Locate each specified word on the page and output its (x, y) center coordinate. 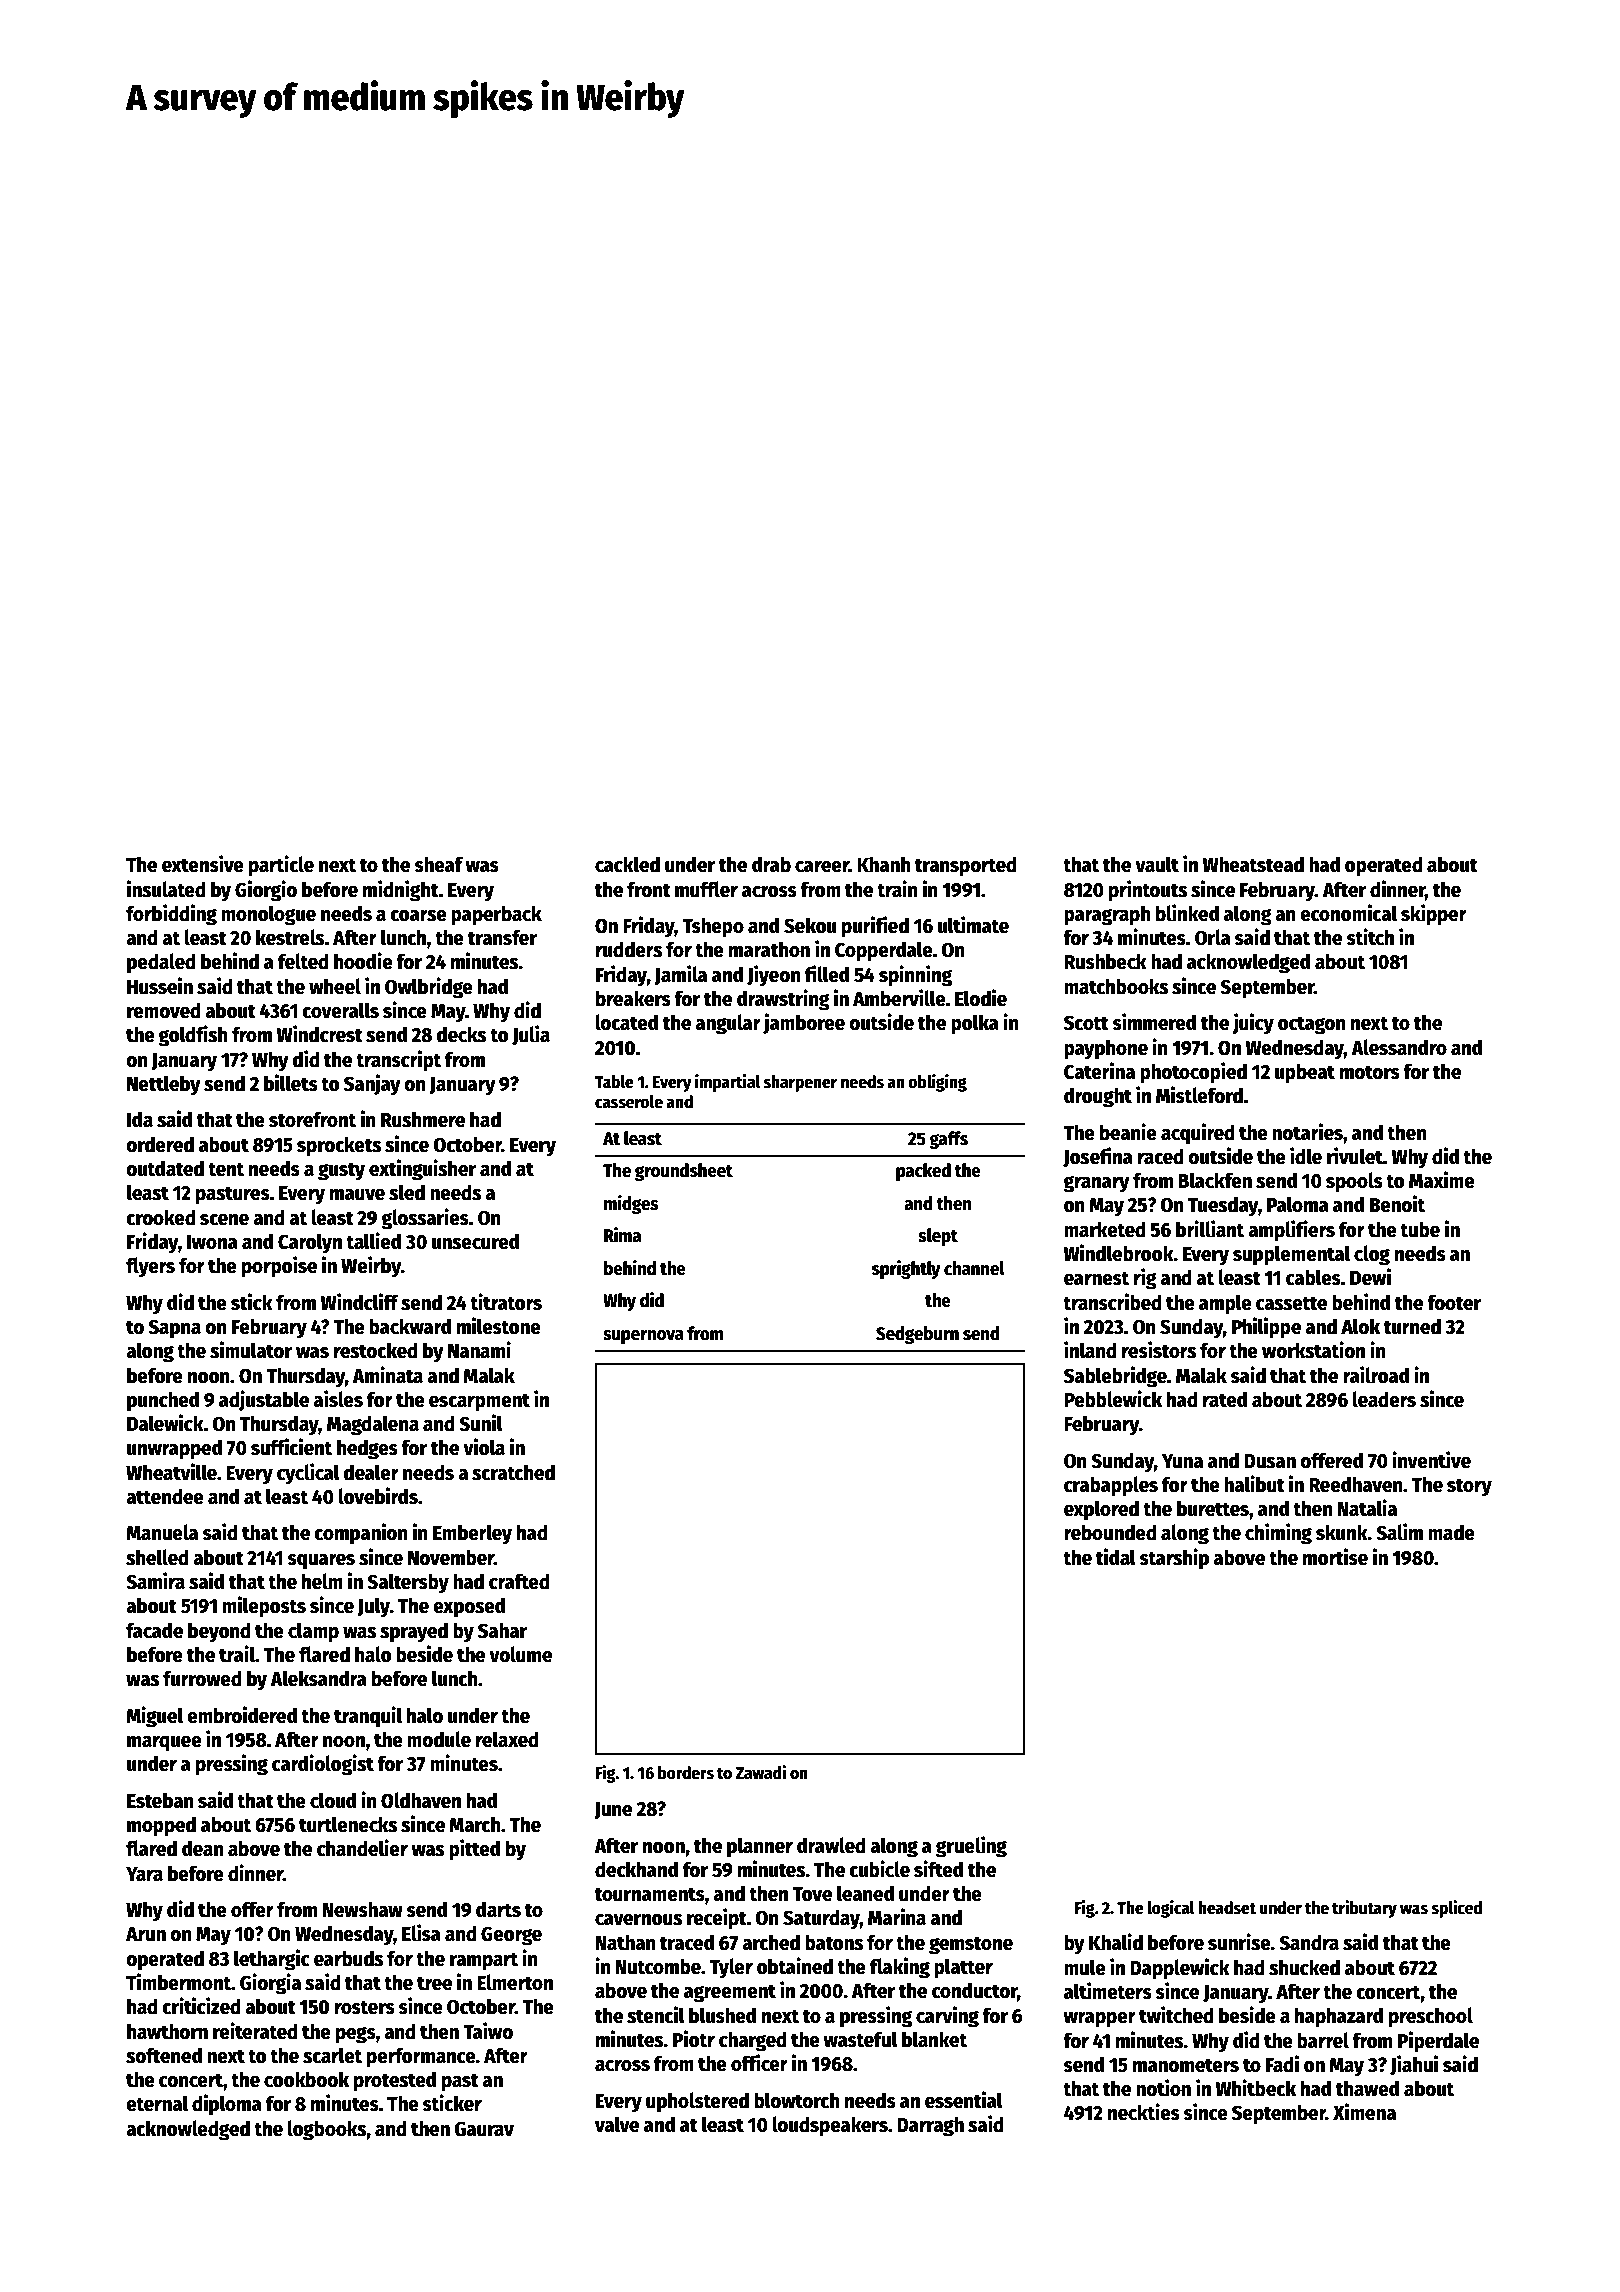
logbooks (327, 2130)
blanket (934, 2039)
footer (1454, 1302)
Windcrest (319, 1034)
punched (163, 1401)
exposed (469, 1607)
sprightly (906, 1269)
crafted (519, 1581)
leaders (1384, 1399)
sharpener (800, 1083)
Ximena (1364, 2112)
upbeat (1305, 1073)
